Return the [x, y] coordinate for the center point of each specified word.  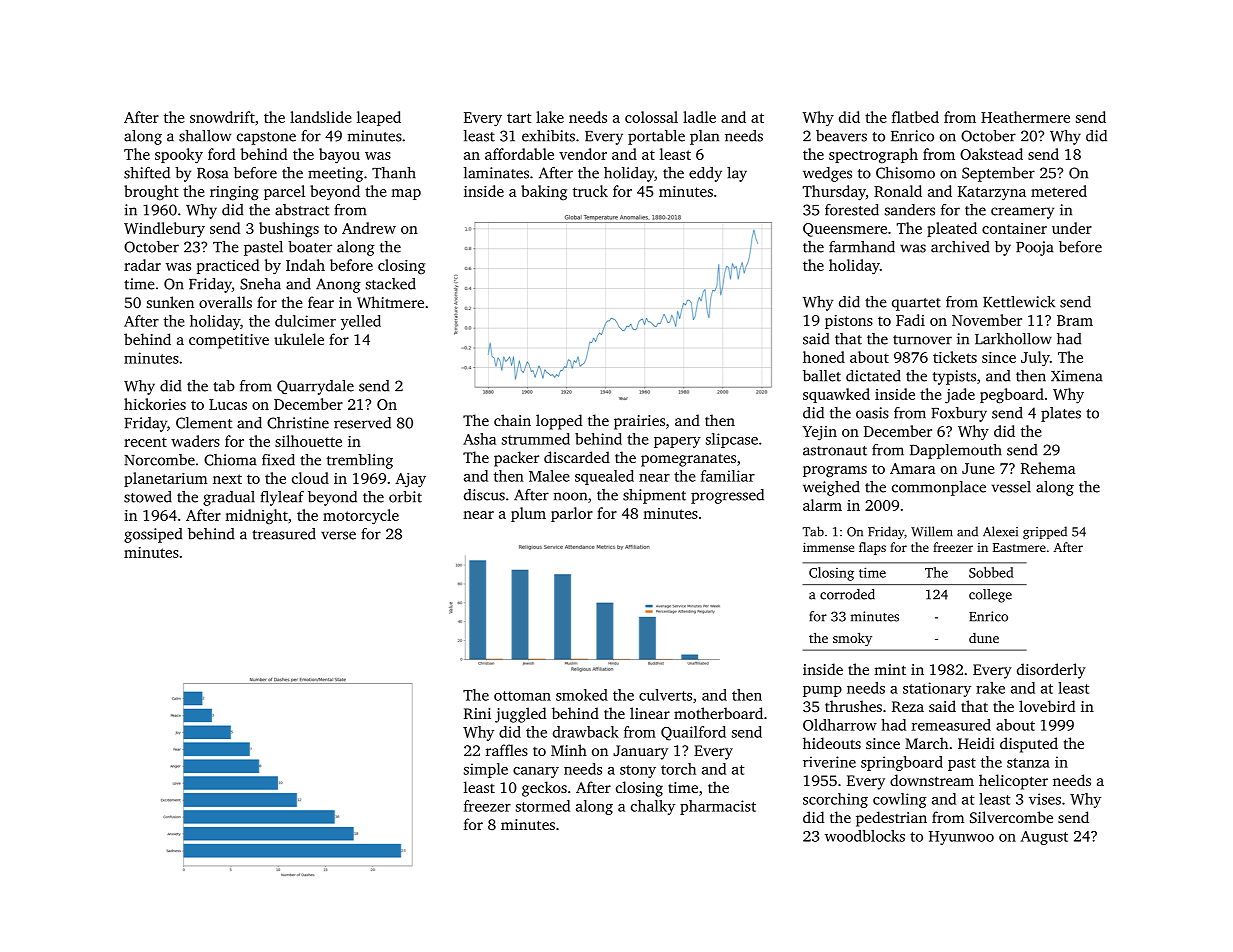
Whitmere [390, 302]
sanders [910, 210]
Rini [477, 713]
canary [536, 772]
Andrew [369, 228]
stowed [148, 497]
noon [570, 496]
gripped [1045, 532]
